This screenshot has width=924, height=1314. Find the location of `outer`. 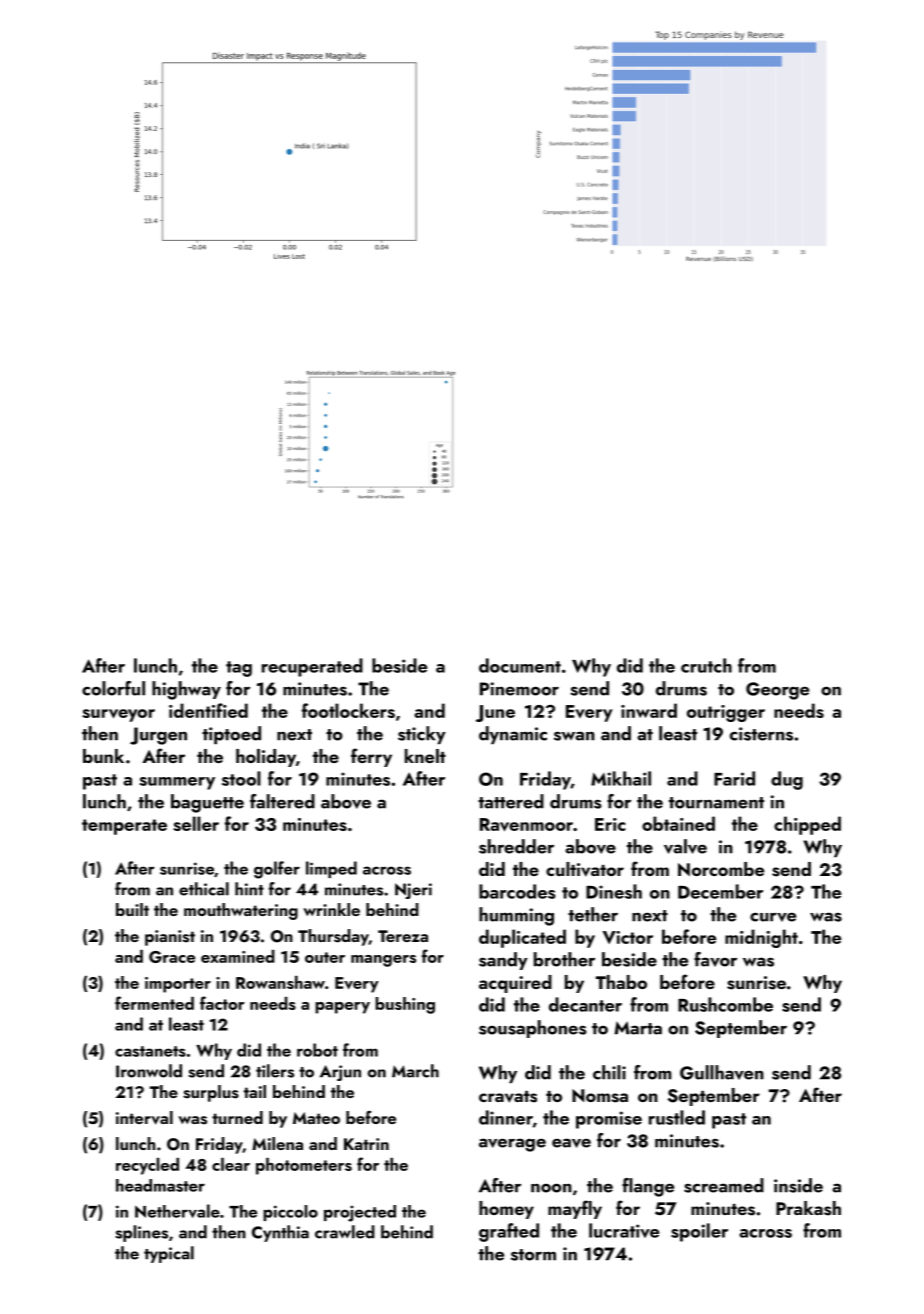

outer is located at coordinates (325, 957).
